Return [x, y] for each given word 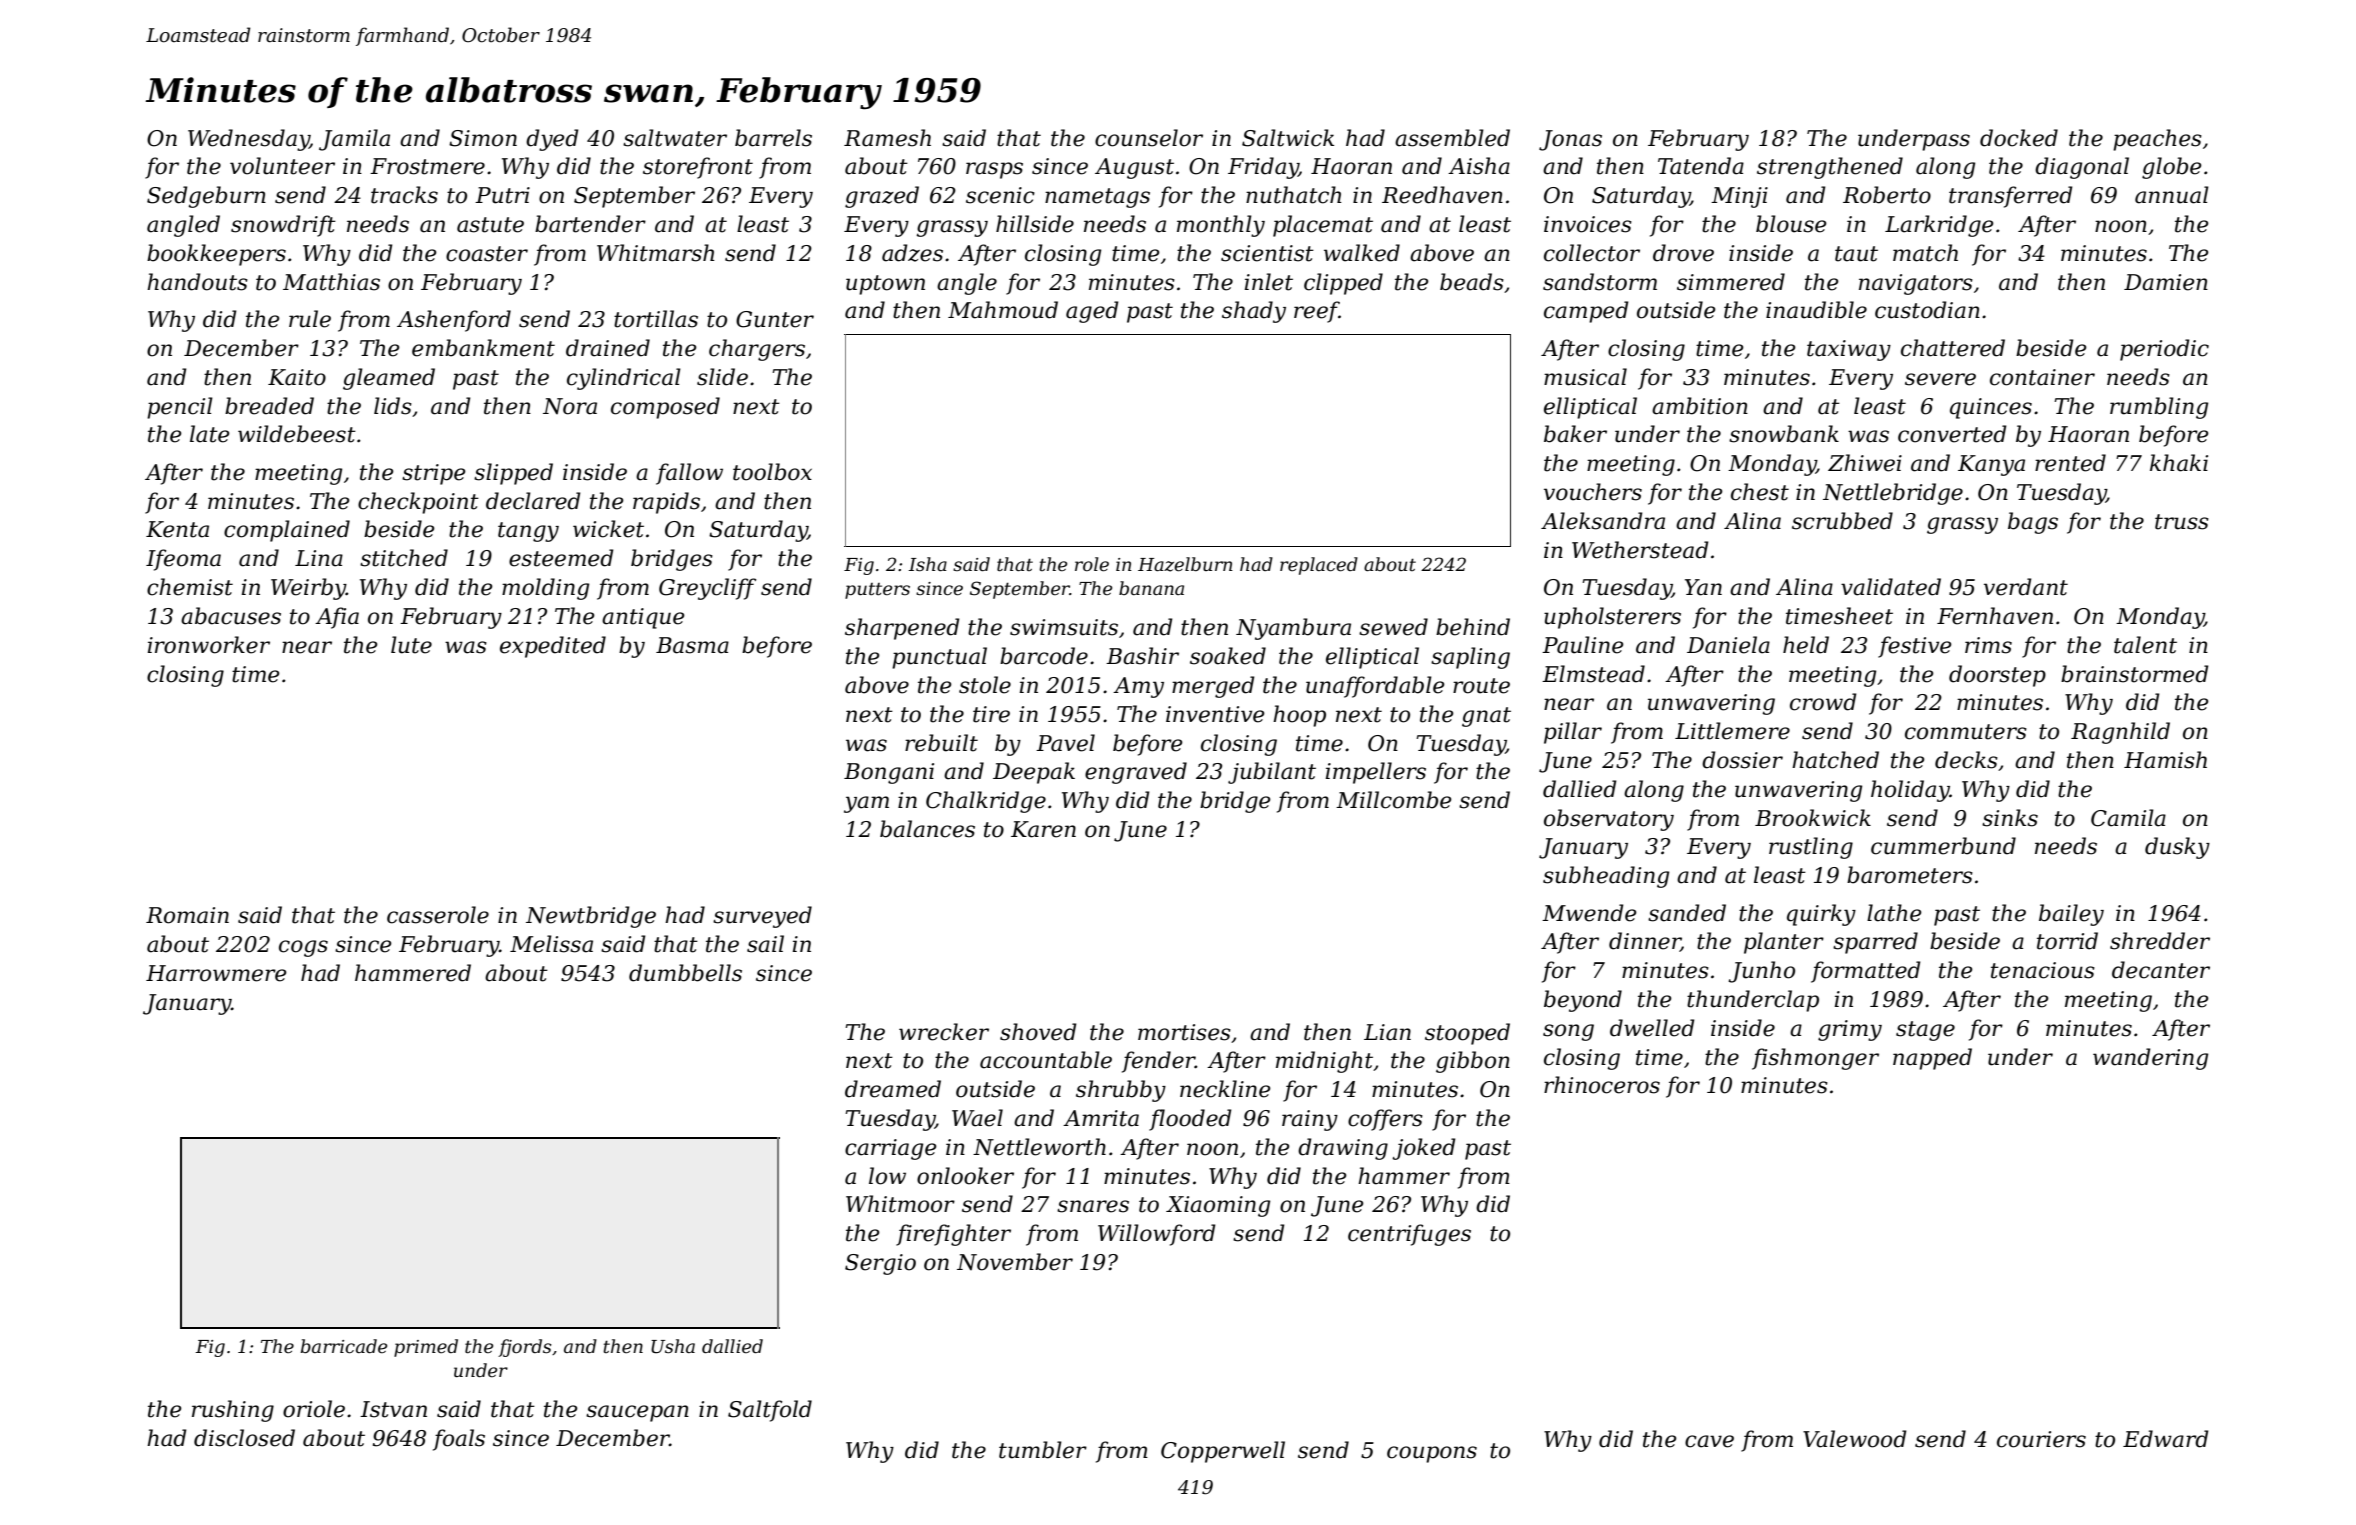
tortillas [656, 319]
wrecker [944, 1032]
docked [2019, 138]
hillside [1035, 224]
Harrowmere [216, 973]
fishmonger [1815, 1059]
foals [459, 1440]
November [1015, 1262]
